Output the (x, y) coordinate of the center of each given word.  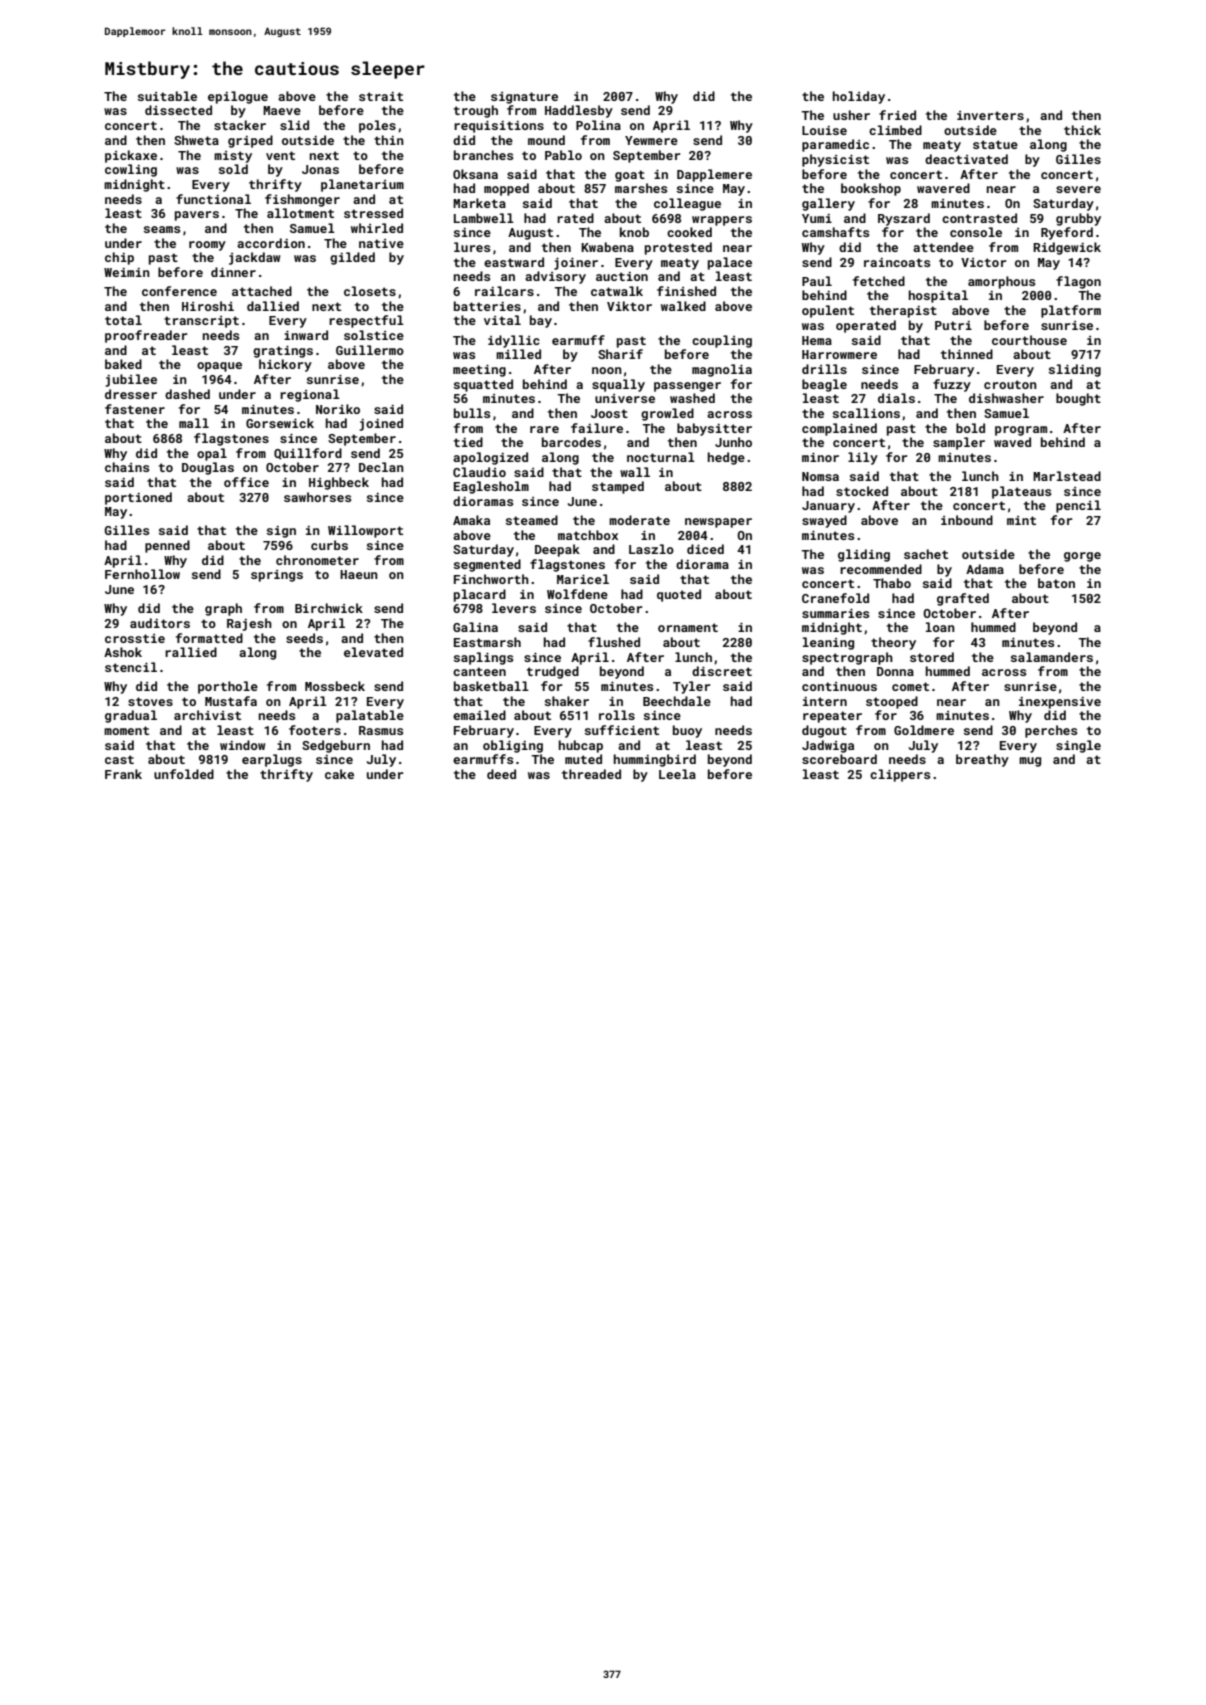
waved (1012, 442)
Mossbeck (335, 686)
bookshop (871, 189)
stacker (240, 125)
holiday (859, 97)
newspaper (718, 523)
